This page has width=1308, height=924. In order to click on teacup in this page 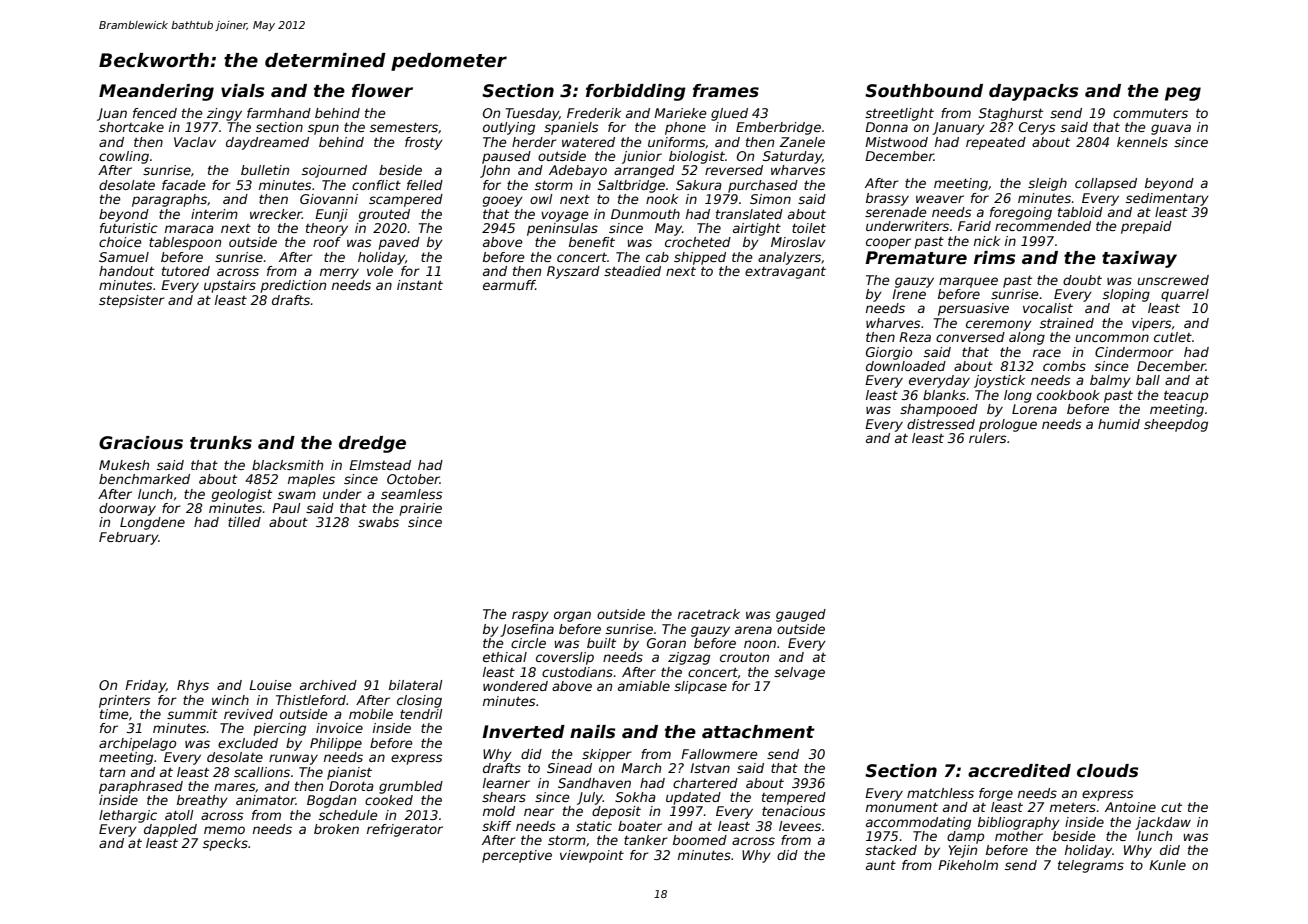, I will do `click(1186, 396)`.
